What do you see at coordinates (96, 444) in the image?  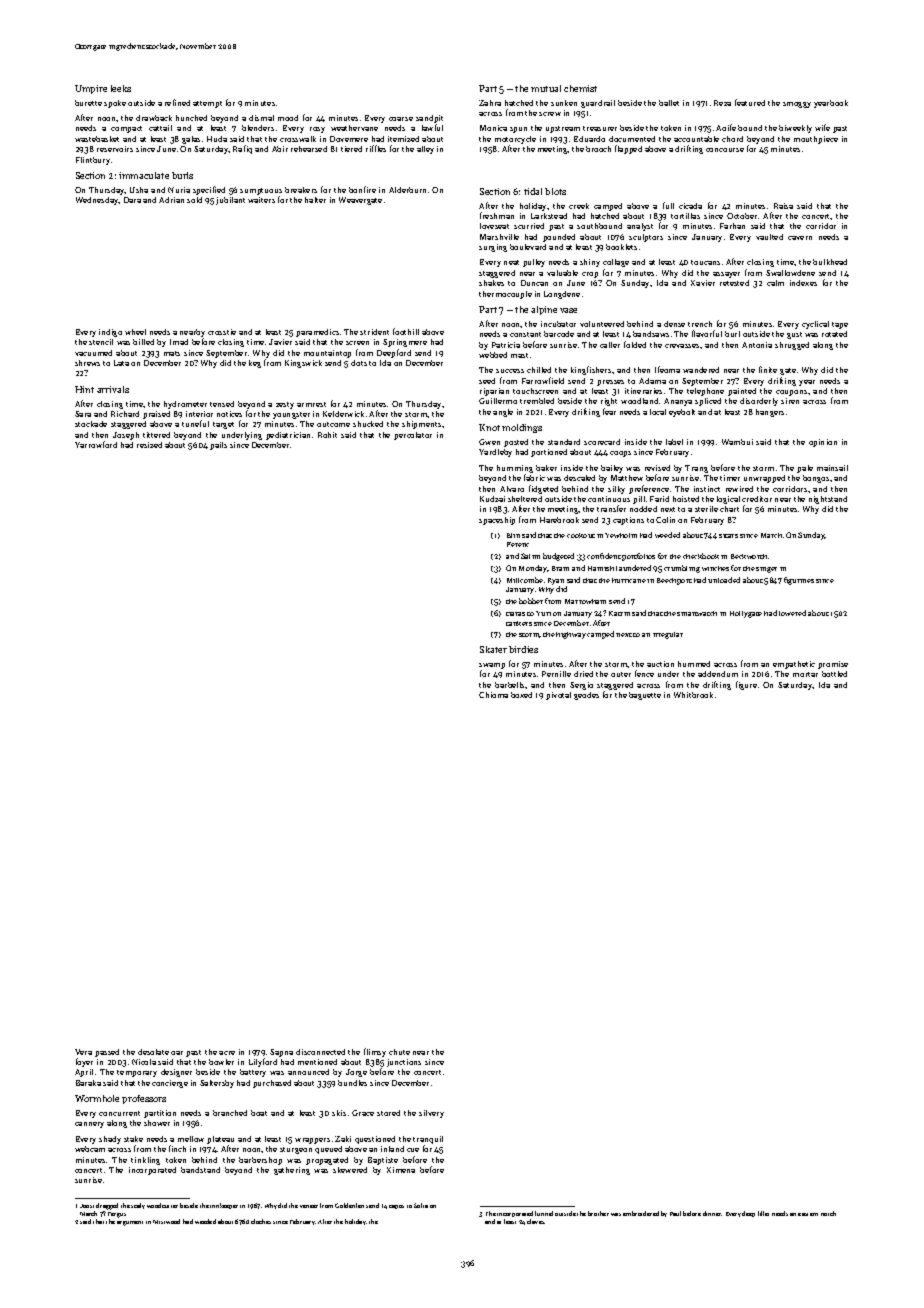 I see `Yarrowford` at bounding box center [96, 444].
